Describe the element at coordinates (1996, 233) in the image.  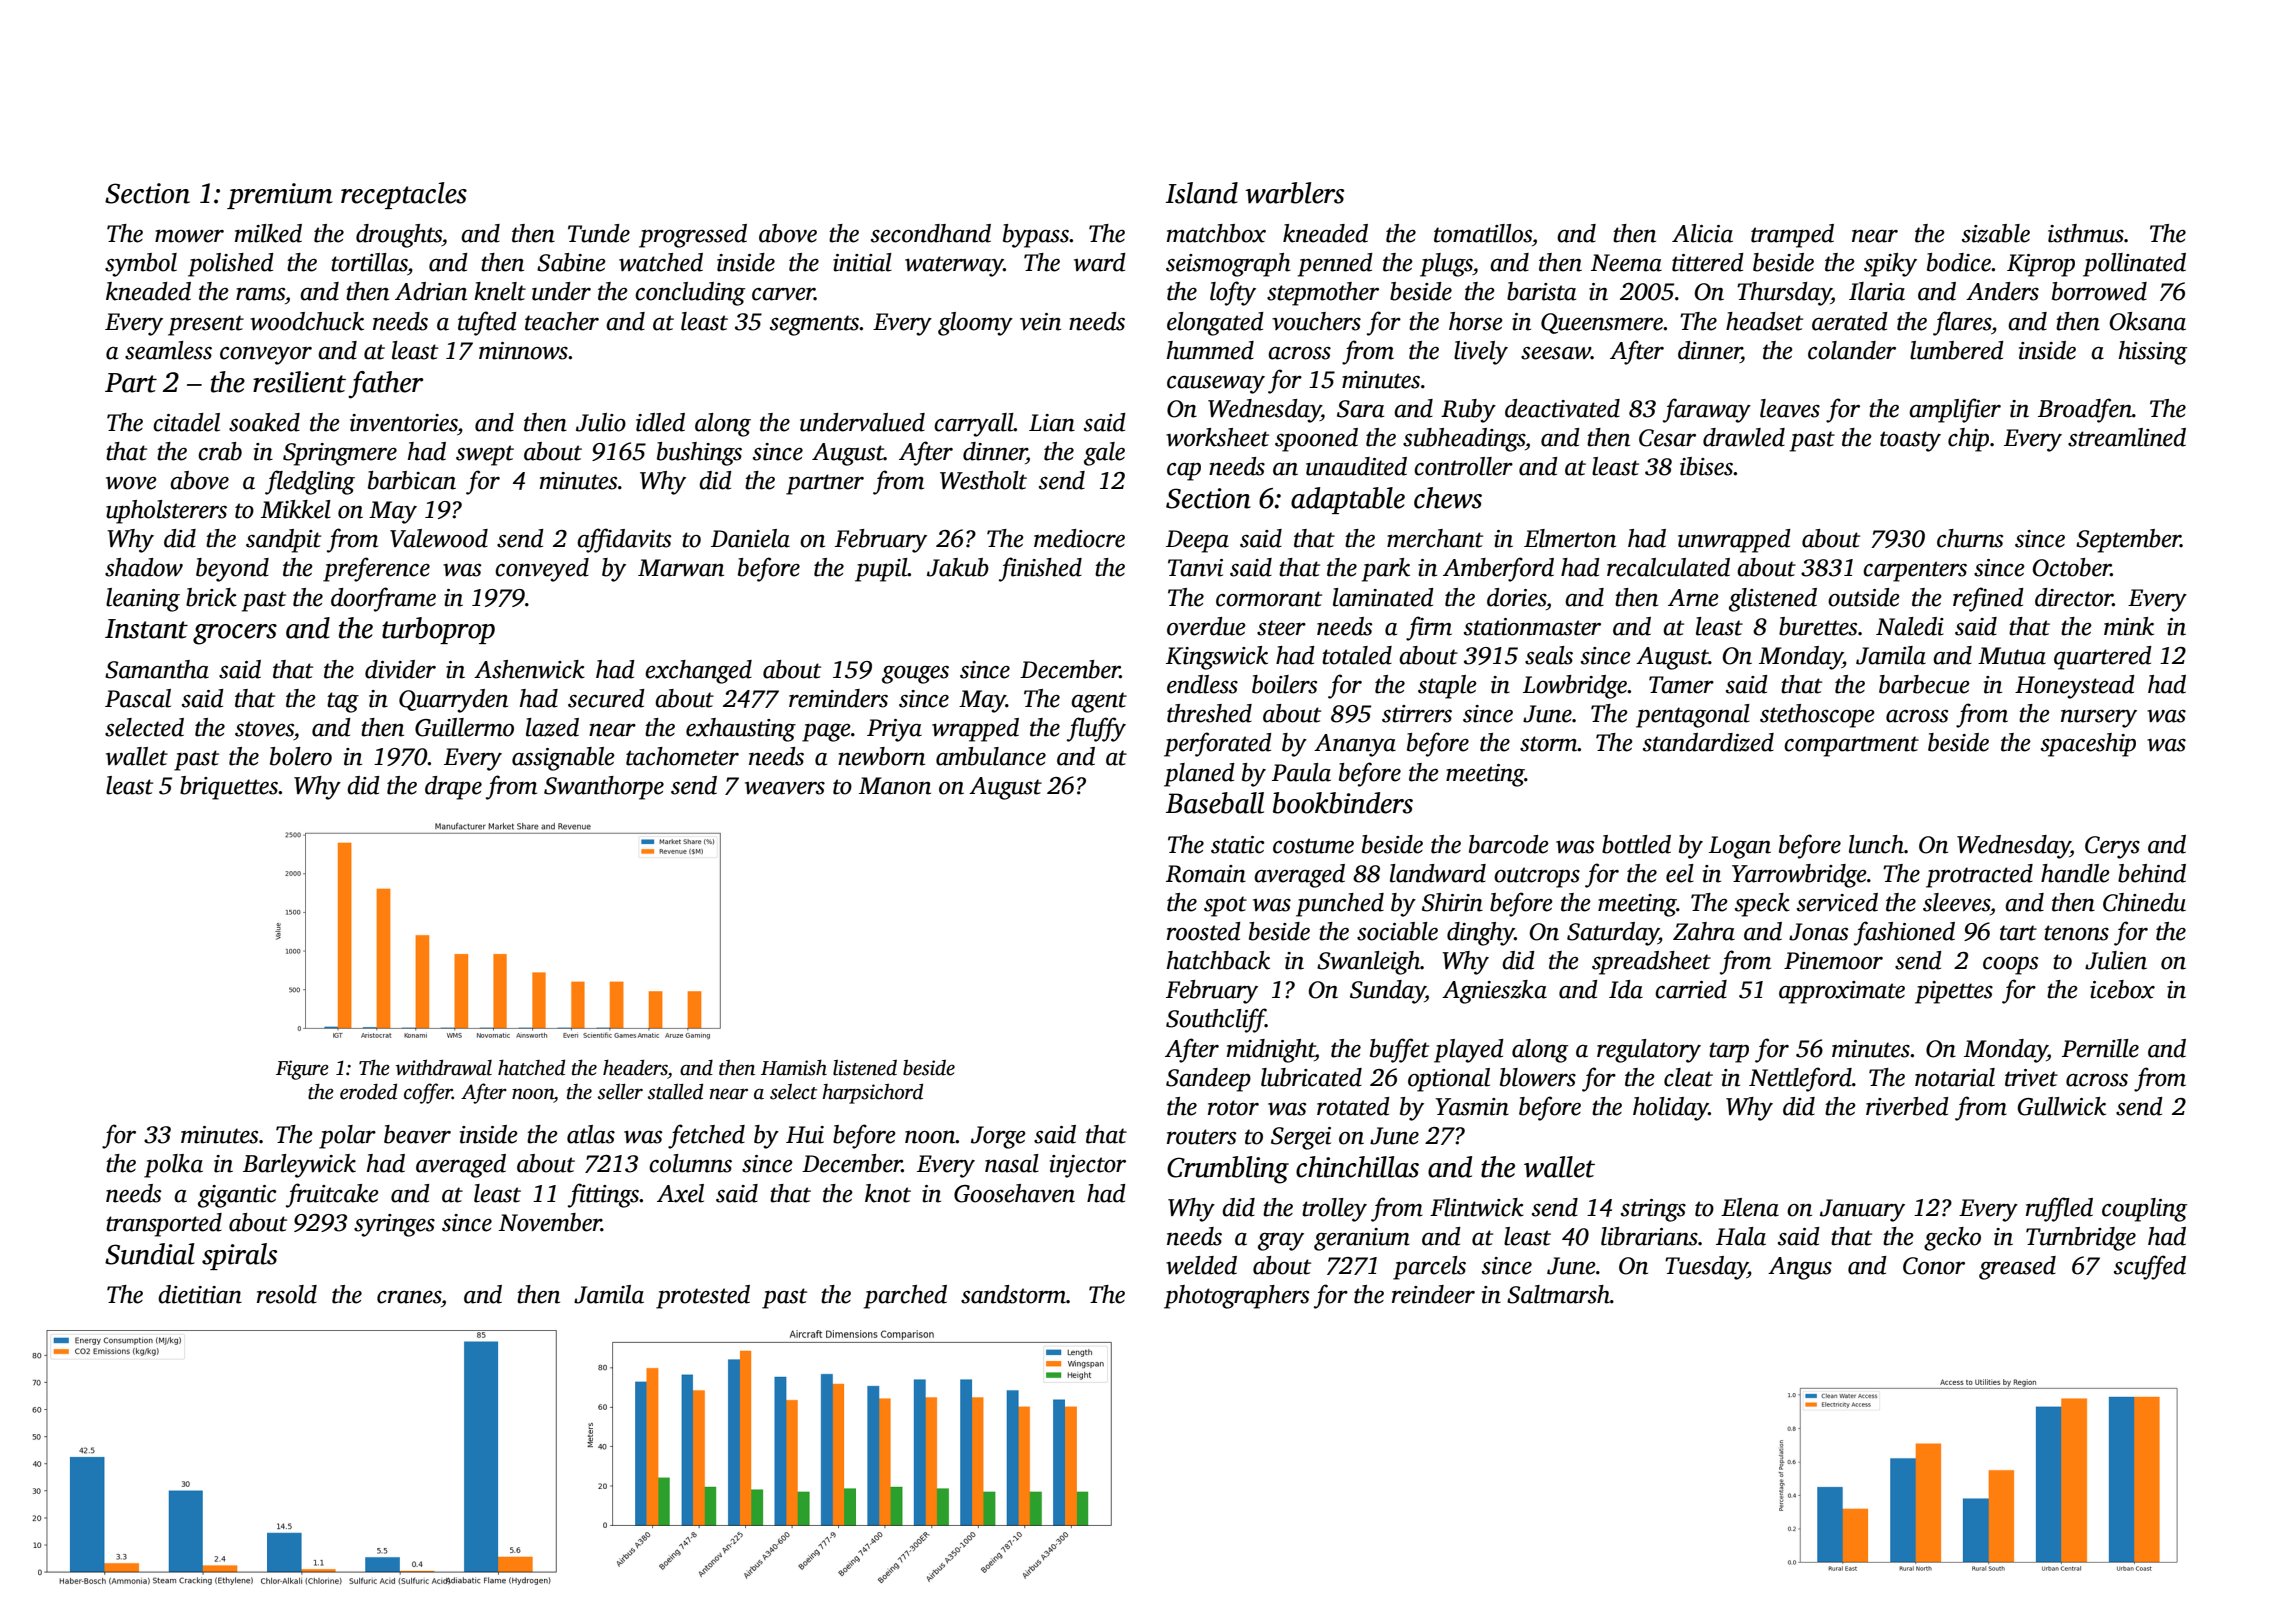
I see `sizable` at that location.
